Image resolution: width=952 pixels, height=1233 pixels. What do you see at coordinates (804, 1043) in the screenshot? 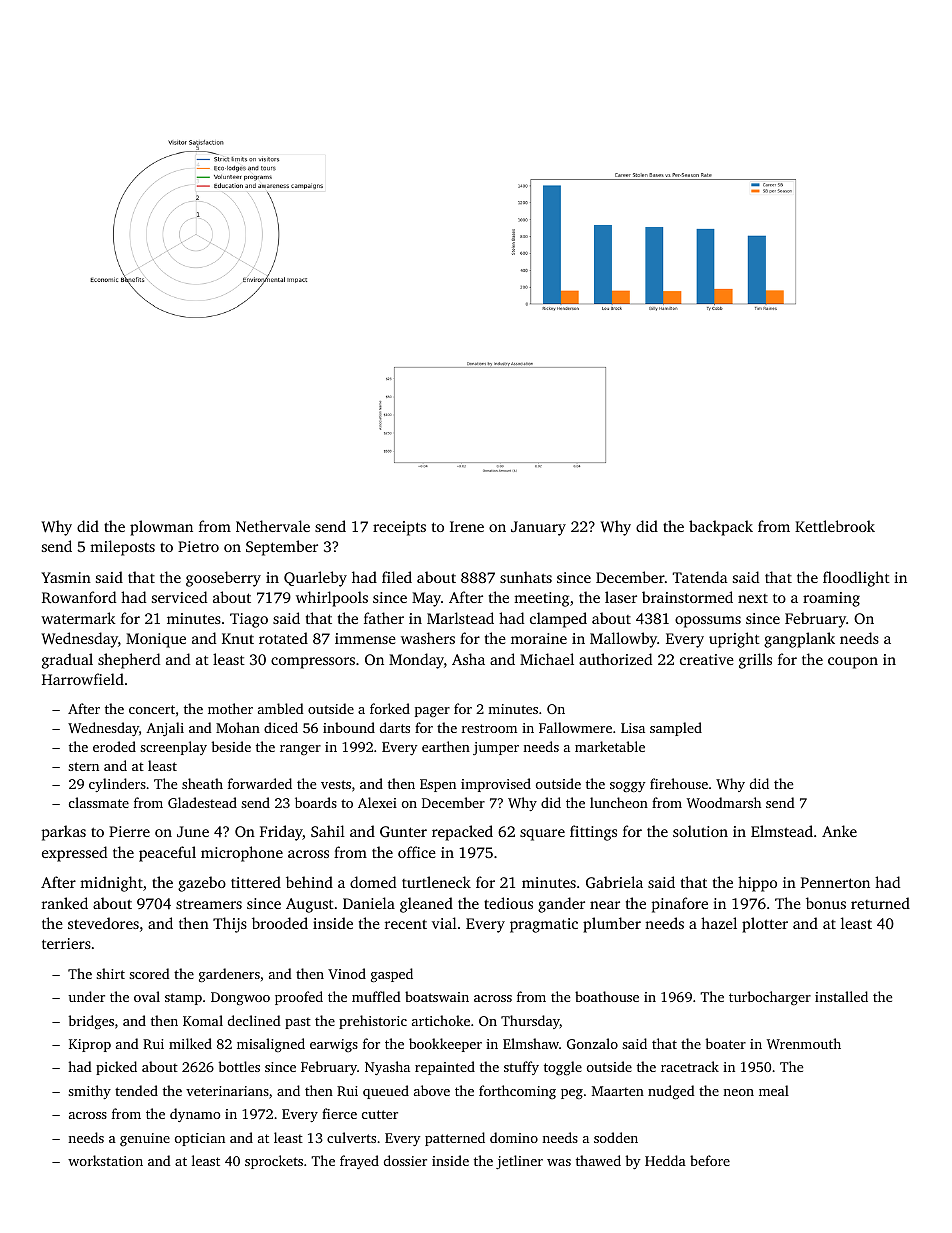
I see `Wrenmouth` at bounding box center [804, 1043].
